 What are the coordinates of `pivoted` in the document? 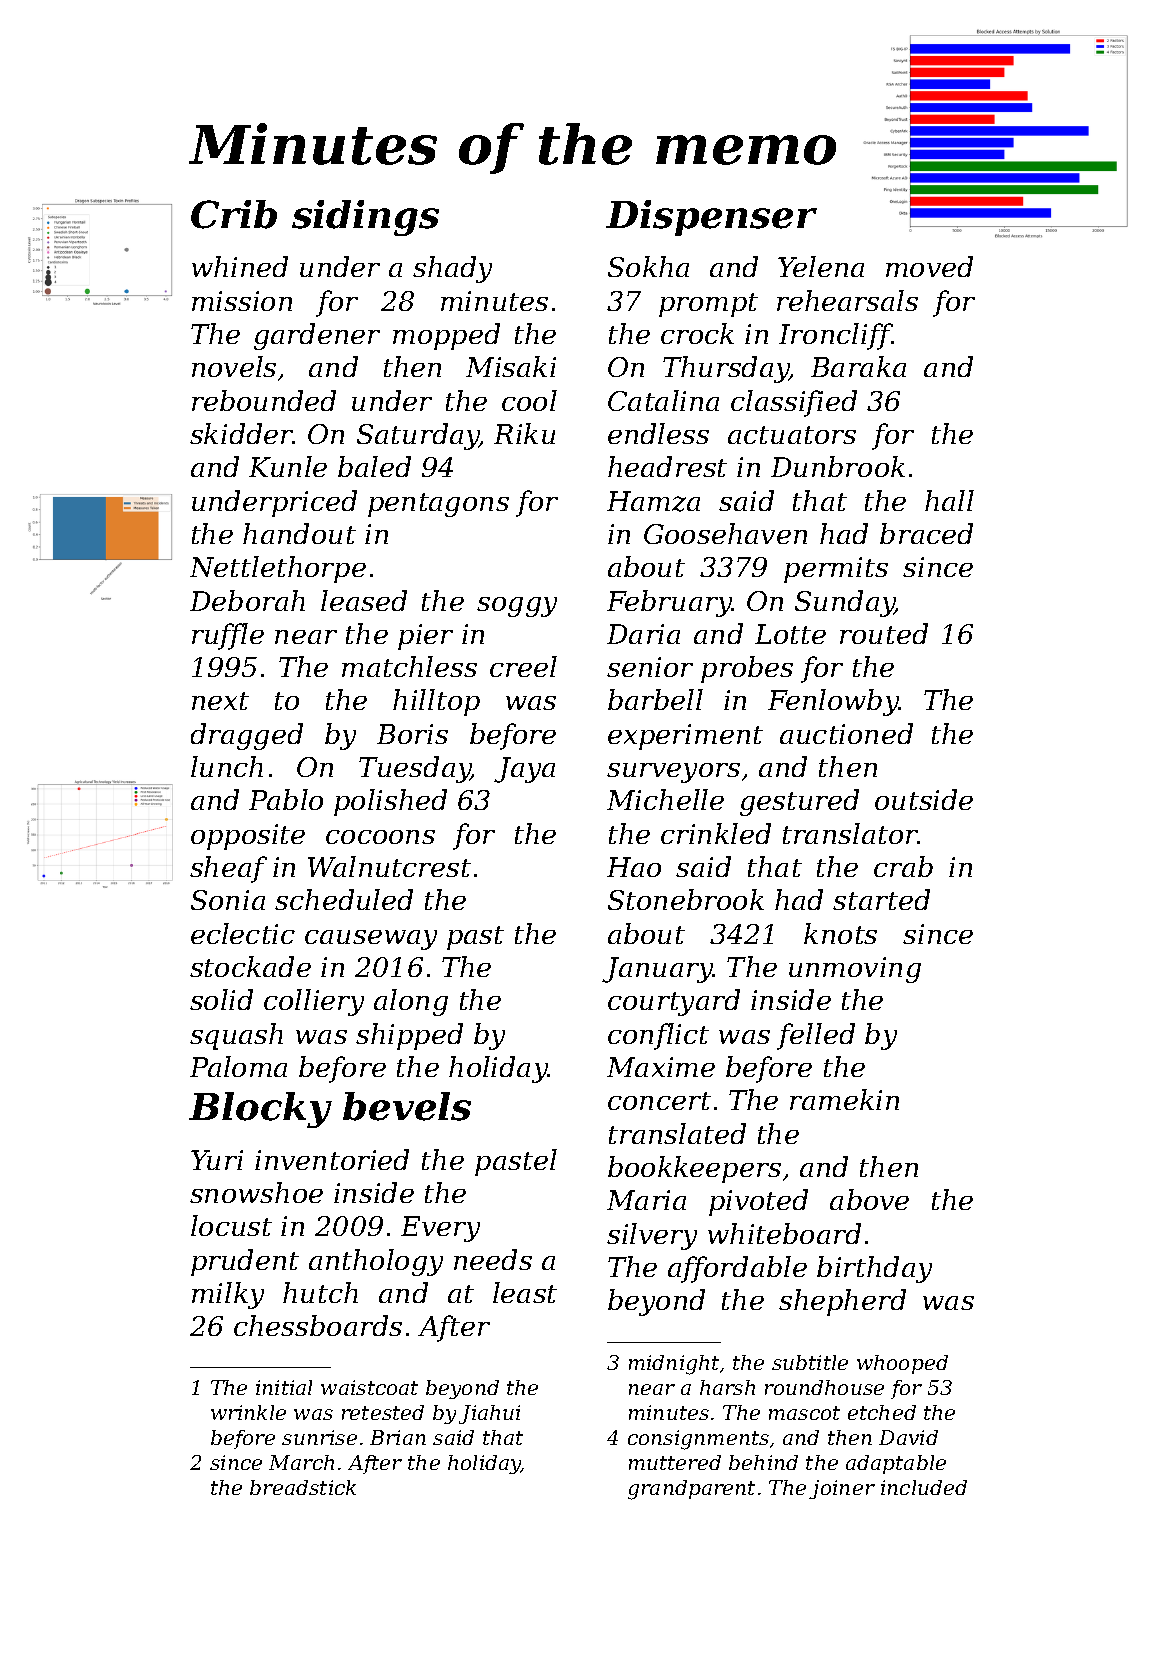 It's located at (758, 1202).
